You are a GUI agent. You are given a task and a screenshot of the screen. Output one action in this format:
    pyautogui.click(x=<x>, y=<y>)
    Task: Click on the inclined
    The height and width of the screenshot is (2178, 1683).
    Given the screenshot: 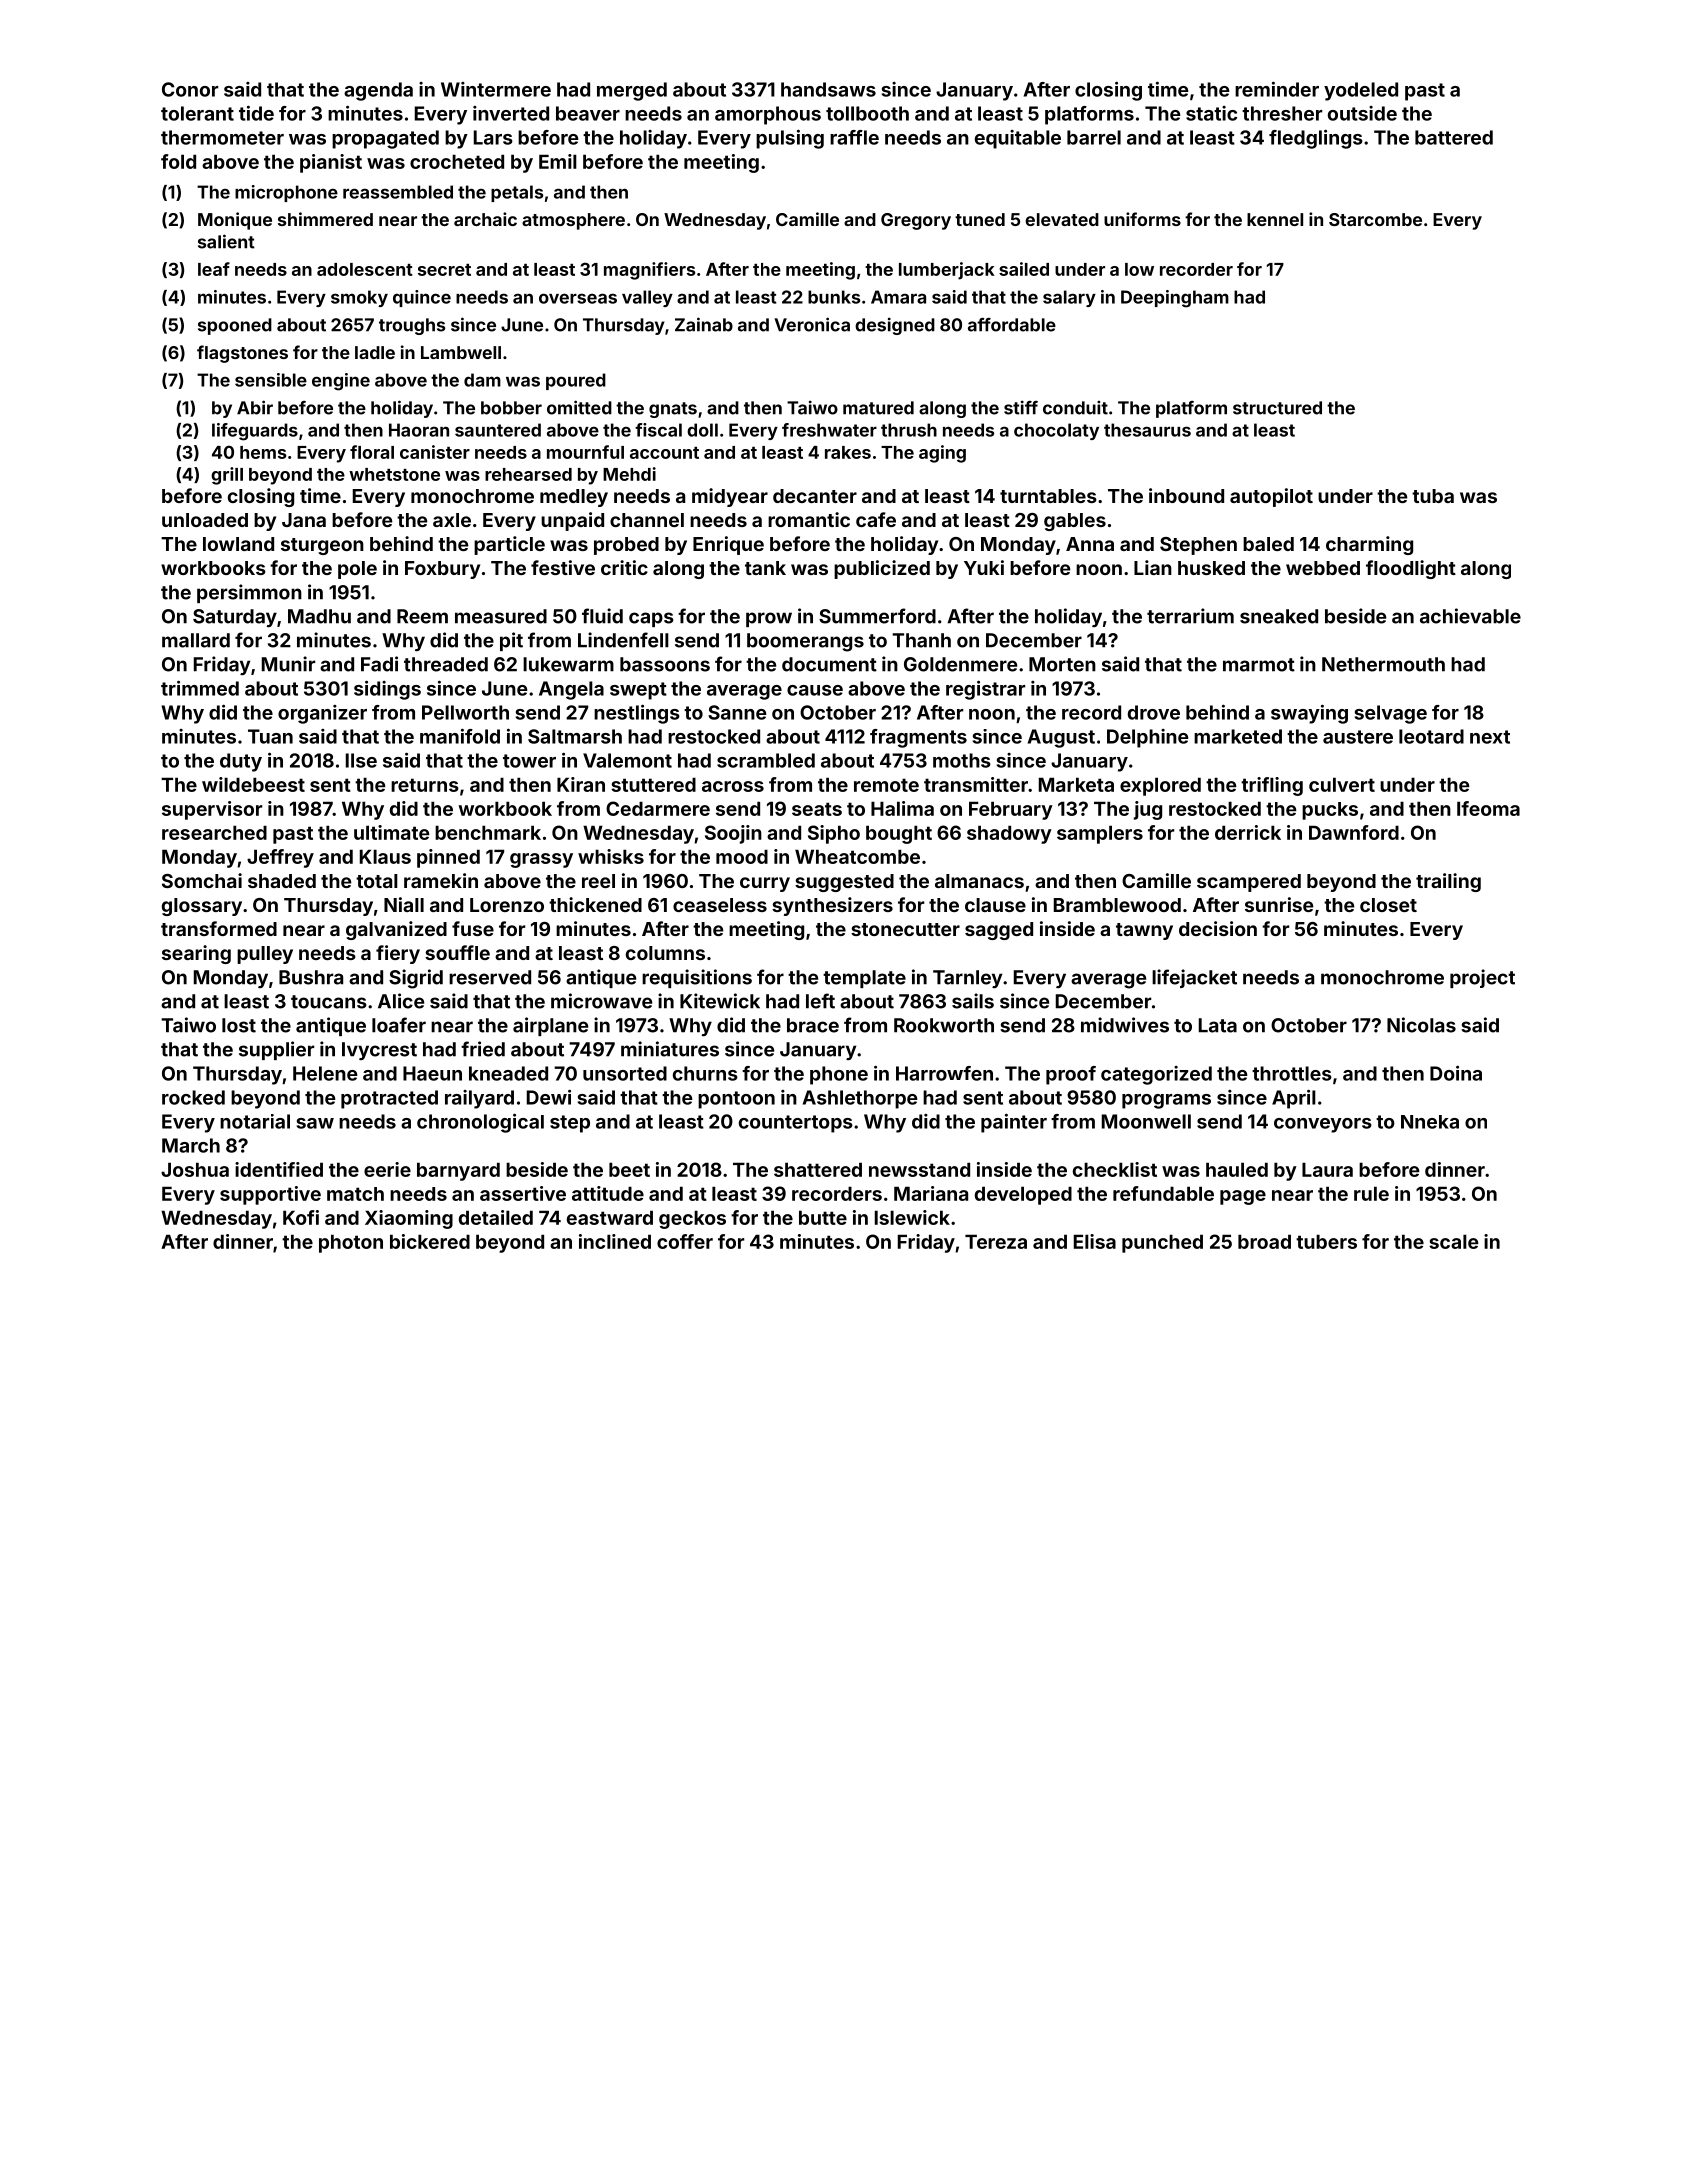 What is the action you would take?
    pyautogui.click(x=615, y=1241)
